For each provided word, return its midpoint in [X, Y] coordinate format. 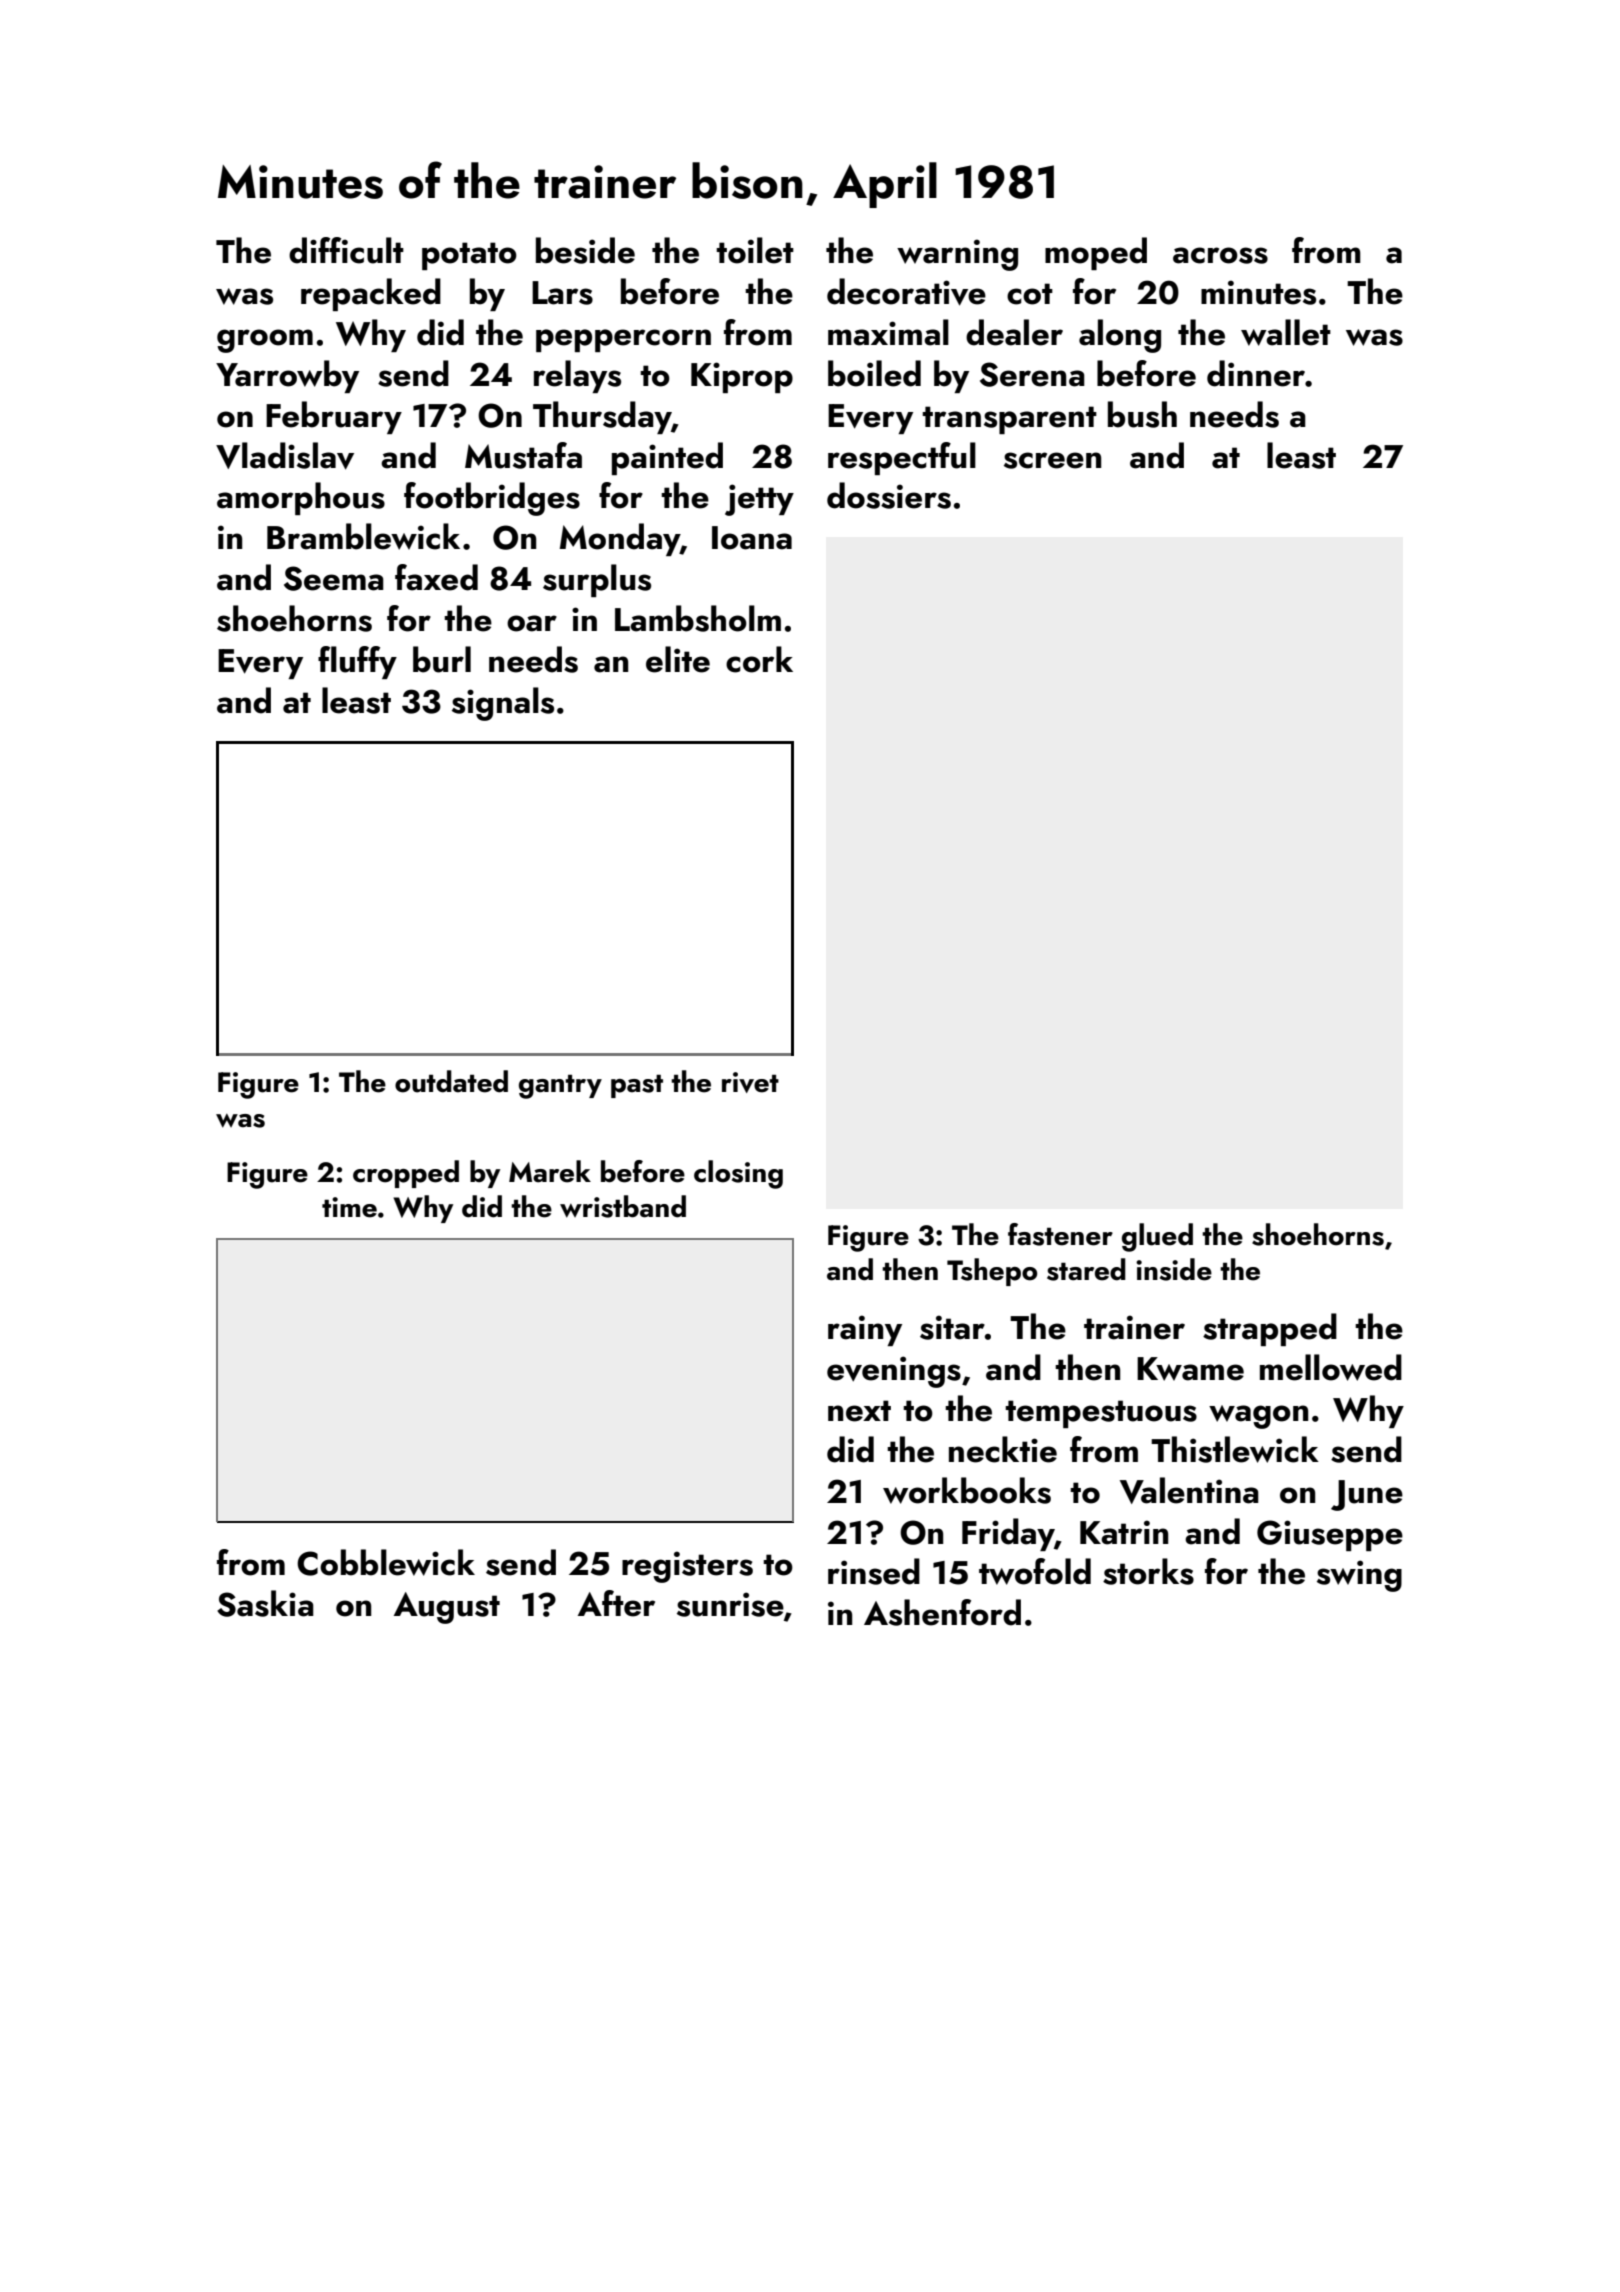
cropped [406, 1174]
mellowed [1331, 1367]
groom [265, 341]
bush [1142, 414]
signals [503, 704]
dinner [1256, 373]
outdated [451, 1081]
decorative [906, 292]
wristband [623, 1206]
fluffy [357, 662]
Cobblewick [386, 1562]
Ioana [752, 538]
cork [759, 659]
